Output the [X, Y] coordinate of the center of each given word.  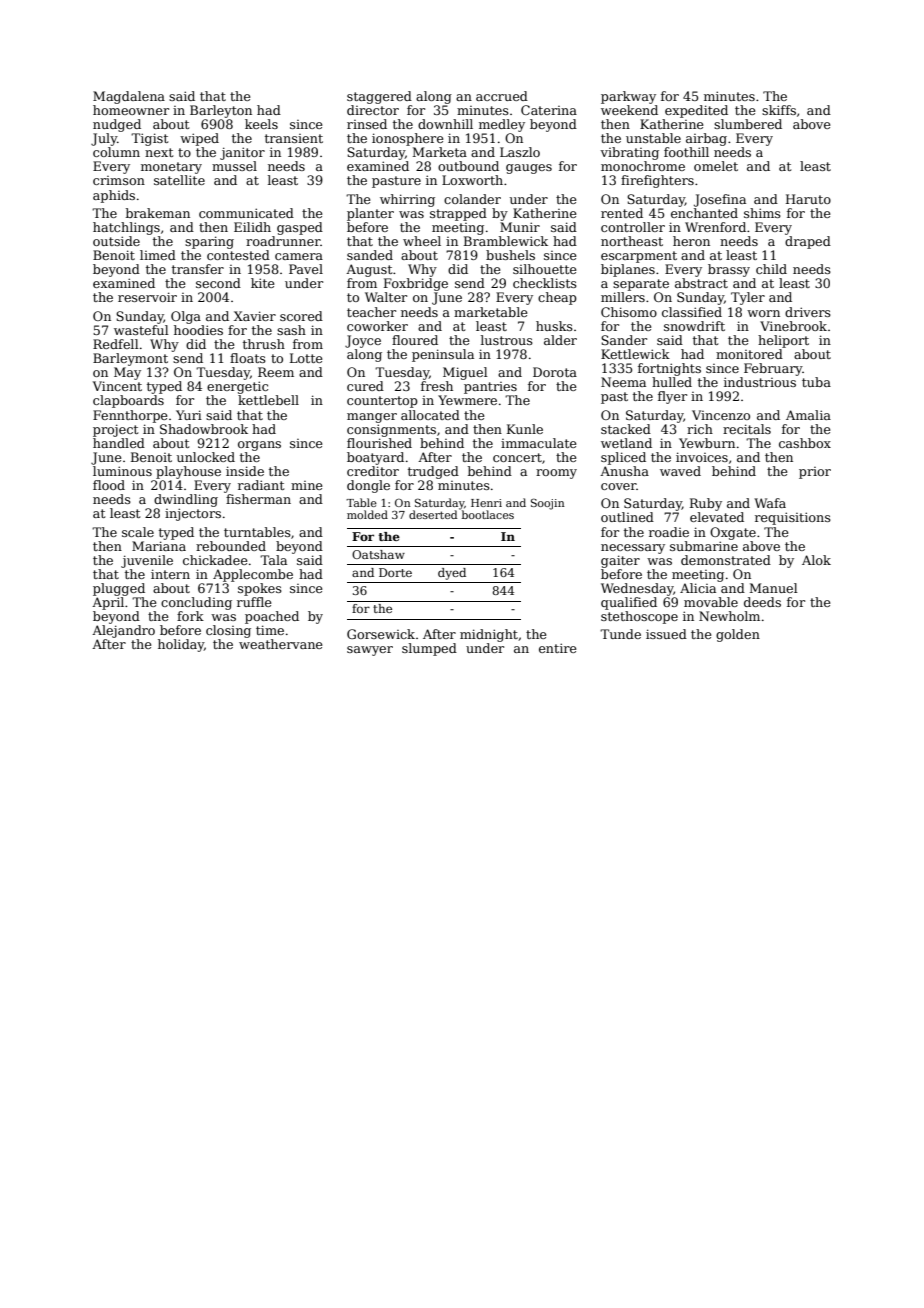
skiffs [779, 110]
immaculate [539, 443]
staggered [379, 97]
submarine [704, 546]
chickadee [215, 560]
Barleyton [221, 111]
